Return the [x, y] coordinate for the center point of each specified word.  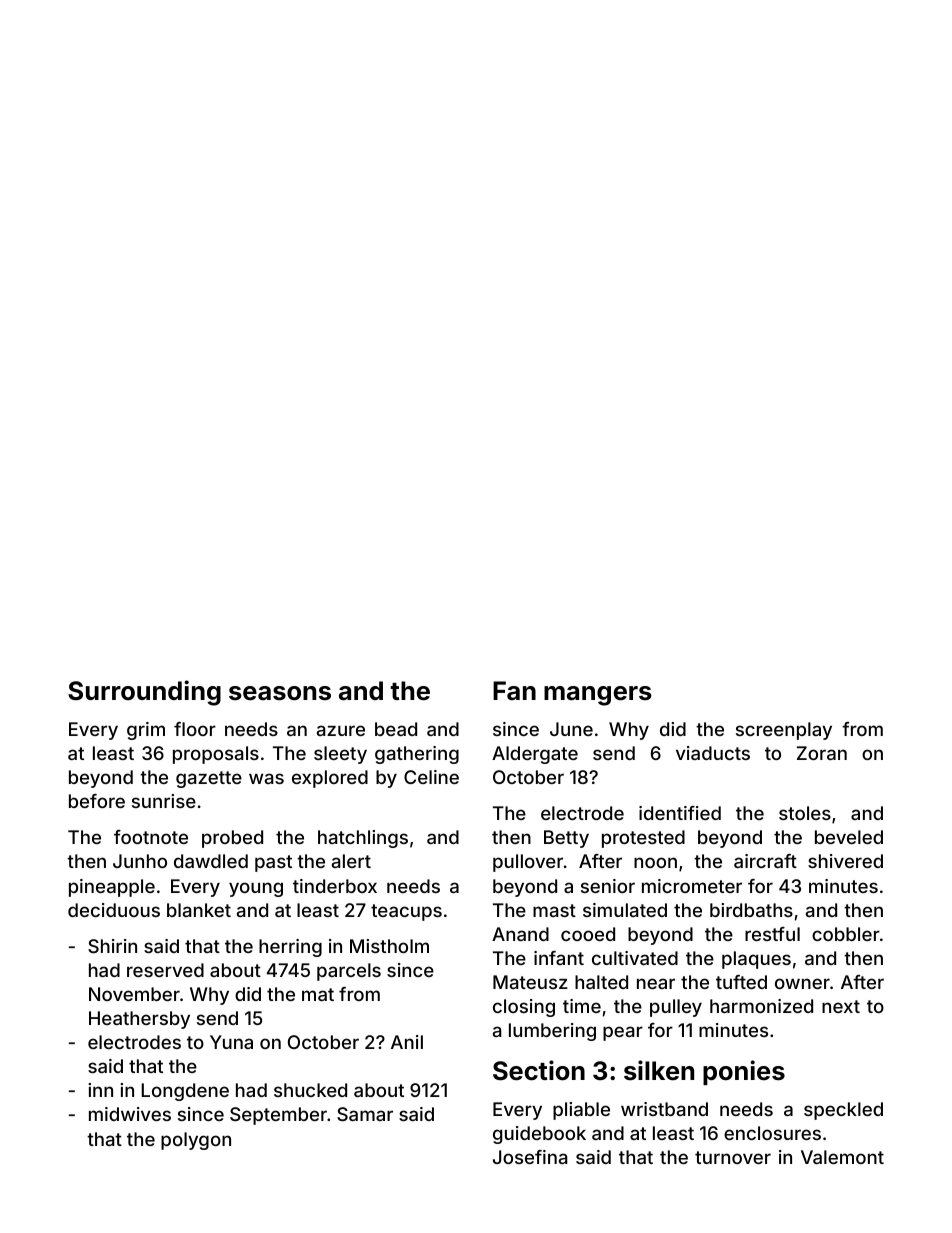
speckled [843, 1111]
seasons [280, 693]
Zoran [822, 753]
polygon [196, 1141]
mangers [598, 696]
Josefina [530, 1157]
